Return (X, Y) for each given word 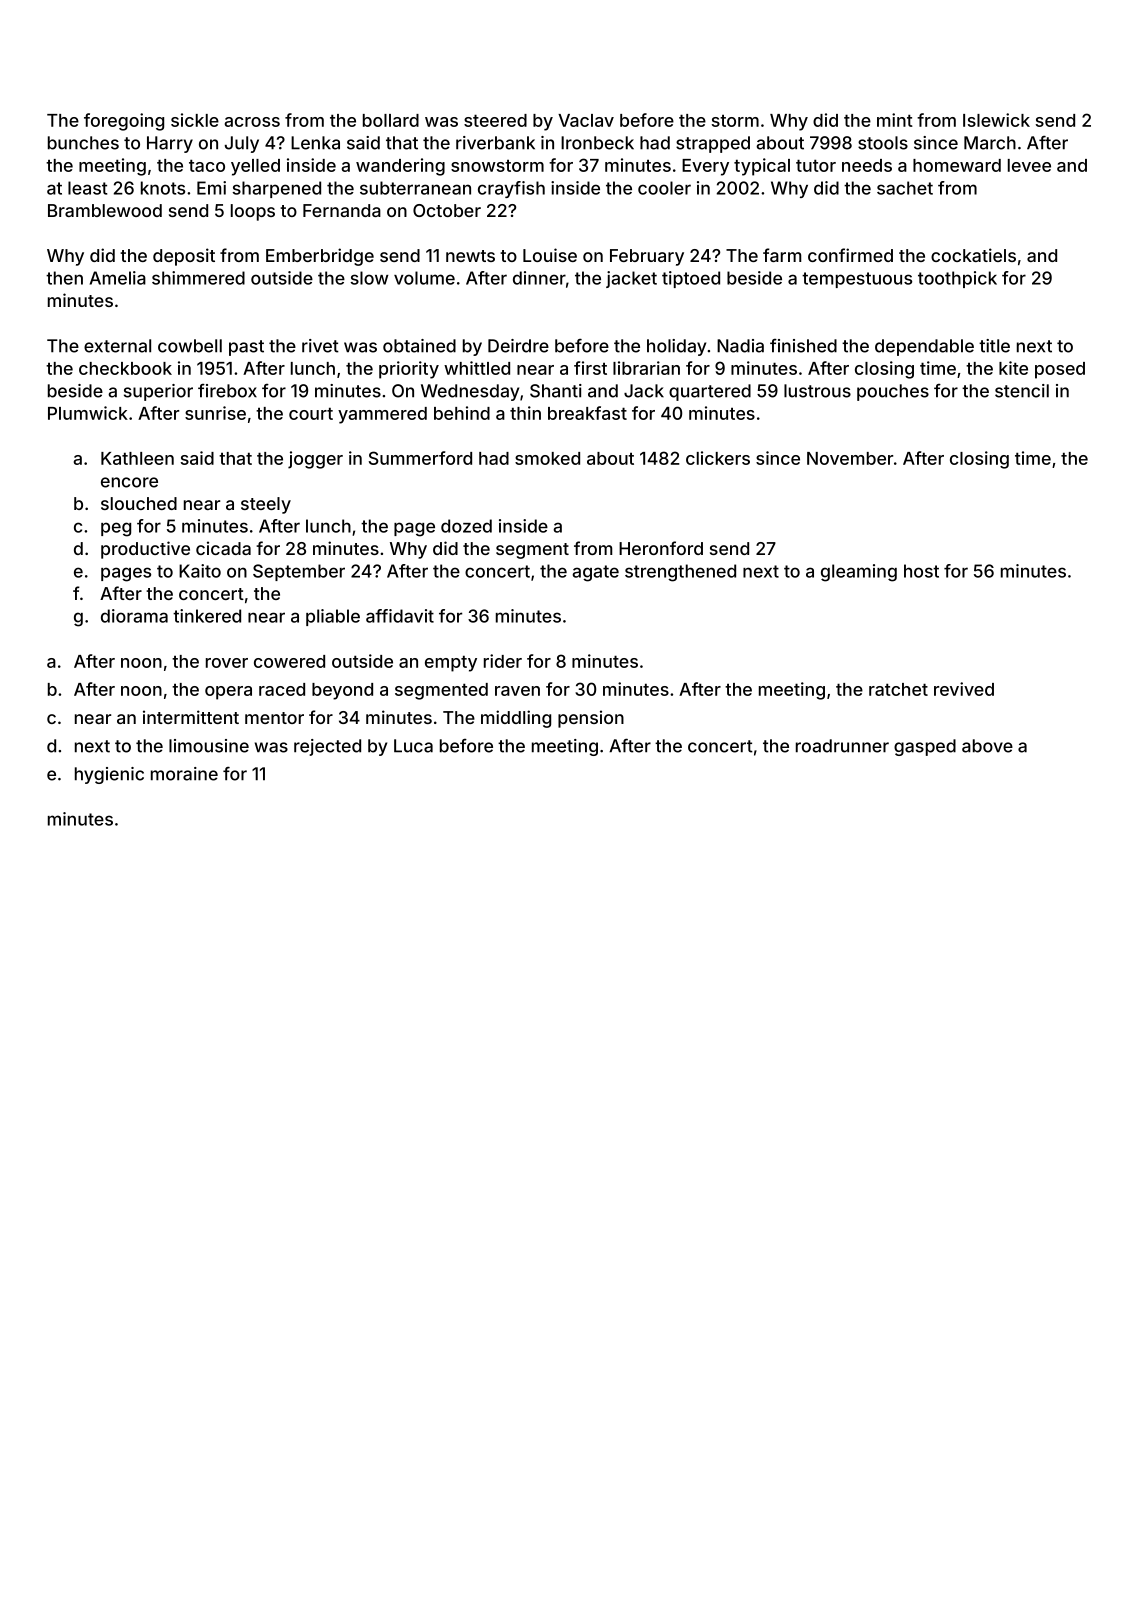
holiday (676, 347)
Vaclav (586, 120)
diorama (134, 616)
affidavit (400, 616)
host (921, 571)
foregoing (124, 122)
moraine (184, 774)
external (117, 346)
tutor (816, 165)
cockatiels (973, 255)
